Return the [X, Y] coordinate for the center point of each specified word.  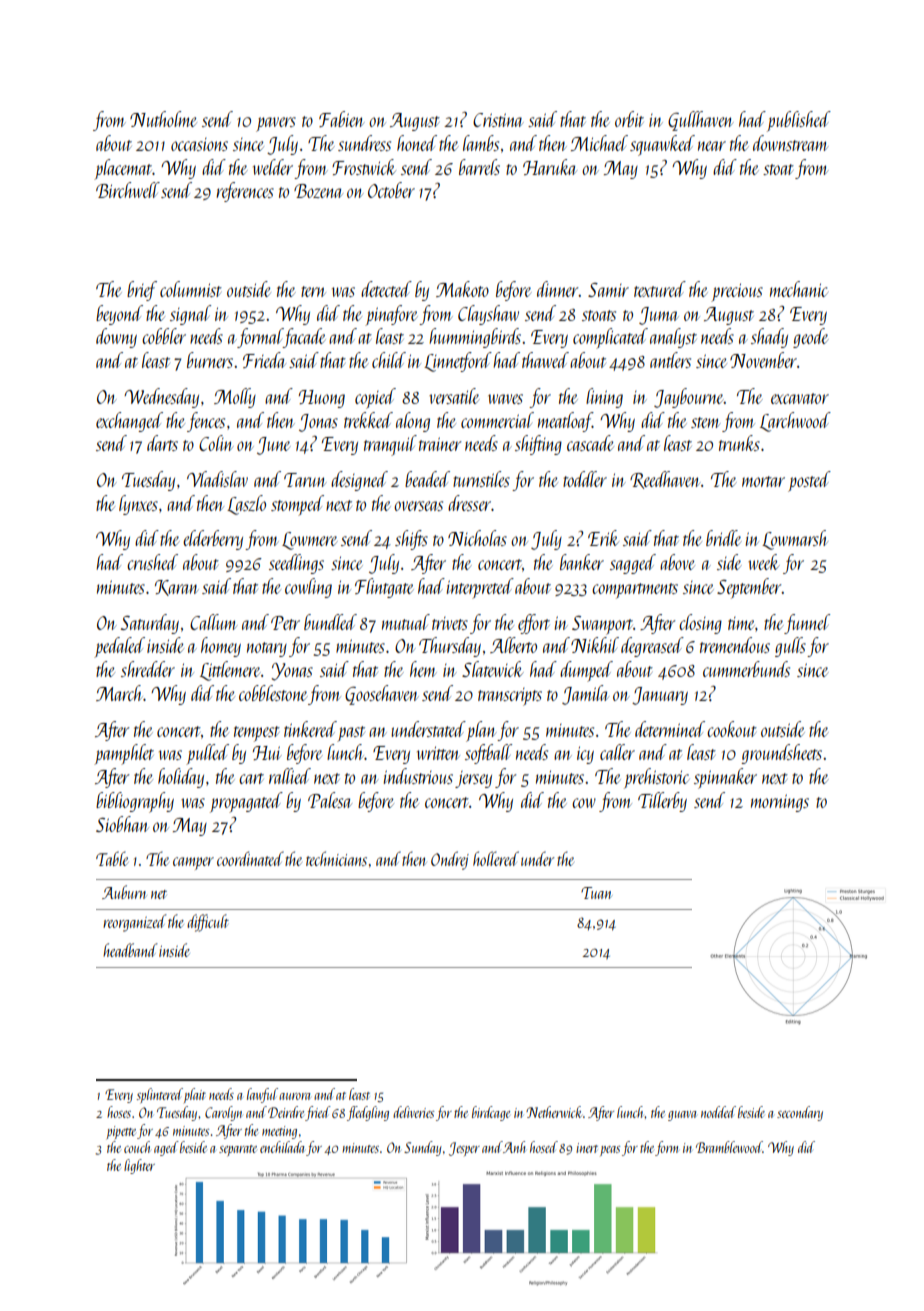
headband [130, 950]
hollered [496, 858]
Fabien [341, 119]
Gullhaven [700, 121]
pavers [276, 124]
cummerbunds [746, 669]
